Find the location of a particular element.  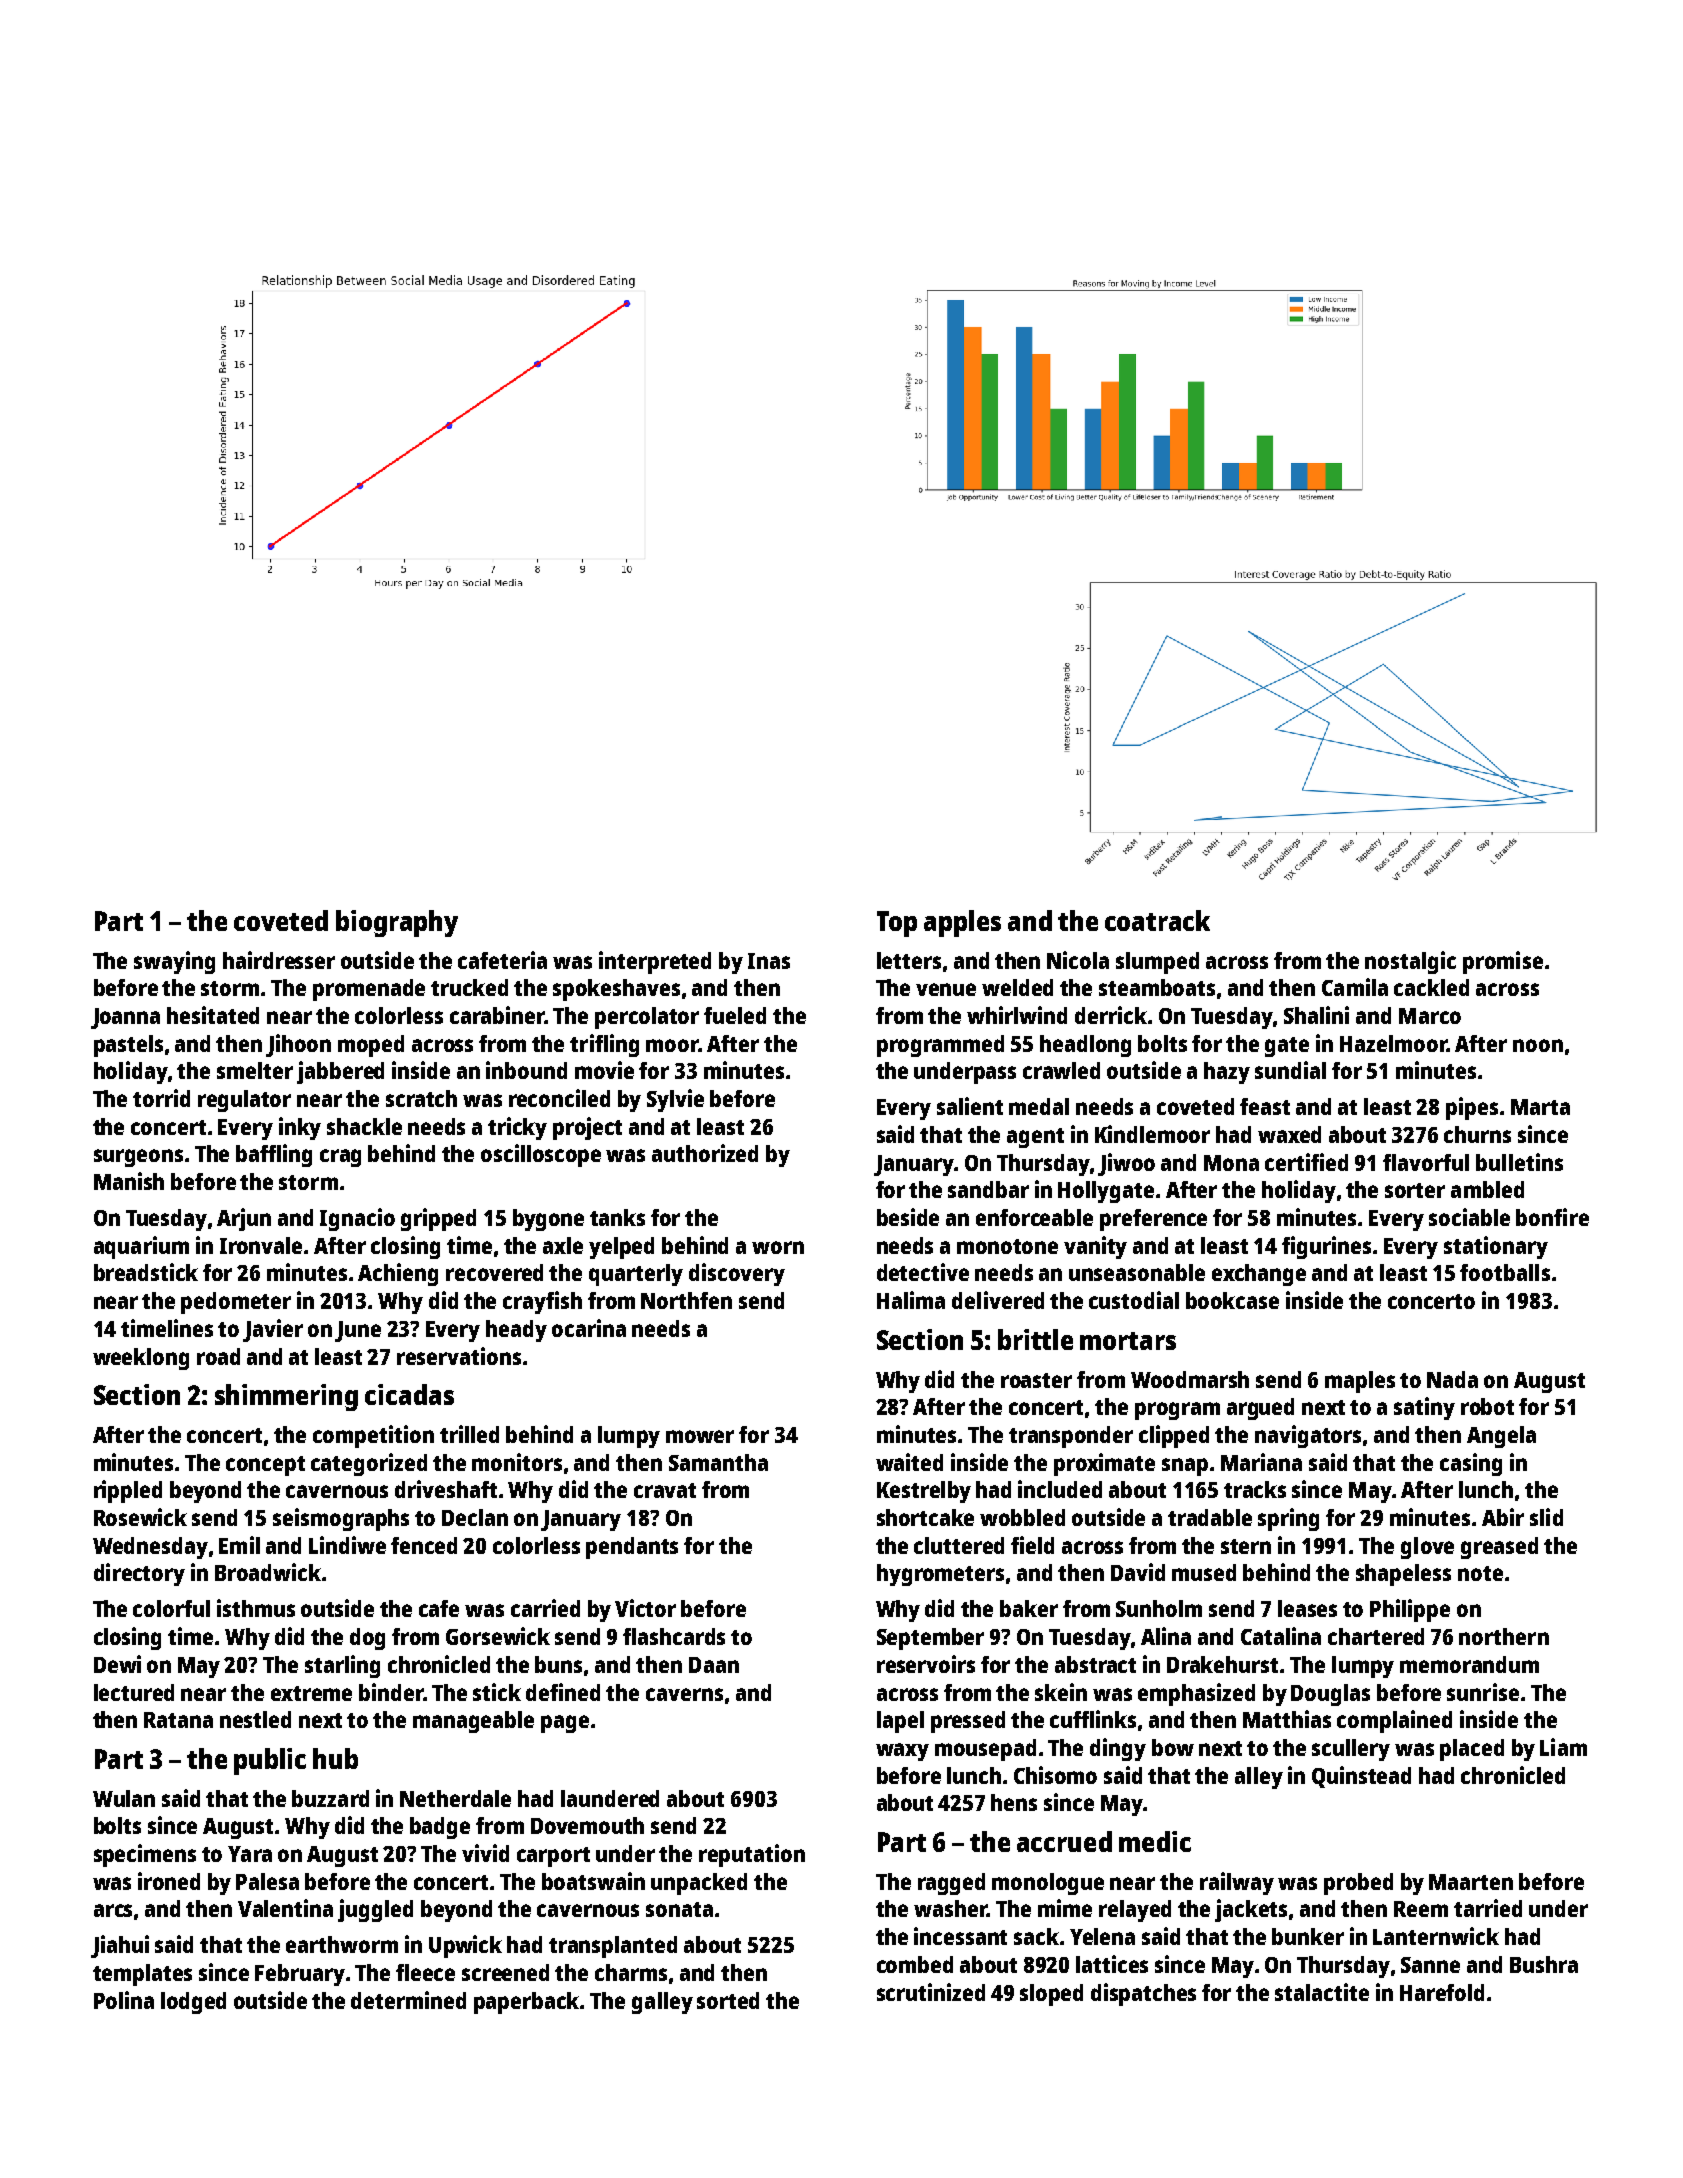

trucked is located at coordinates (469, 987).
